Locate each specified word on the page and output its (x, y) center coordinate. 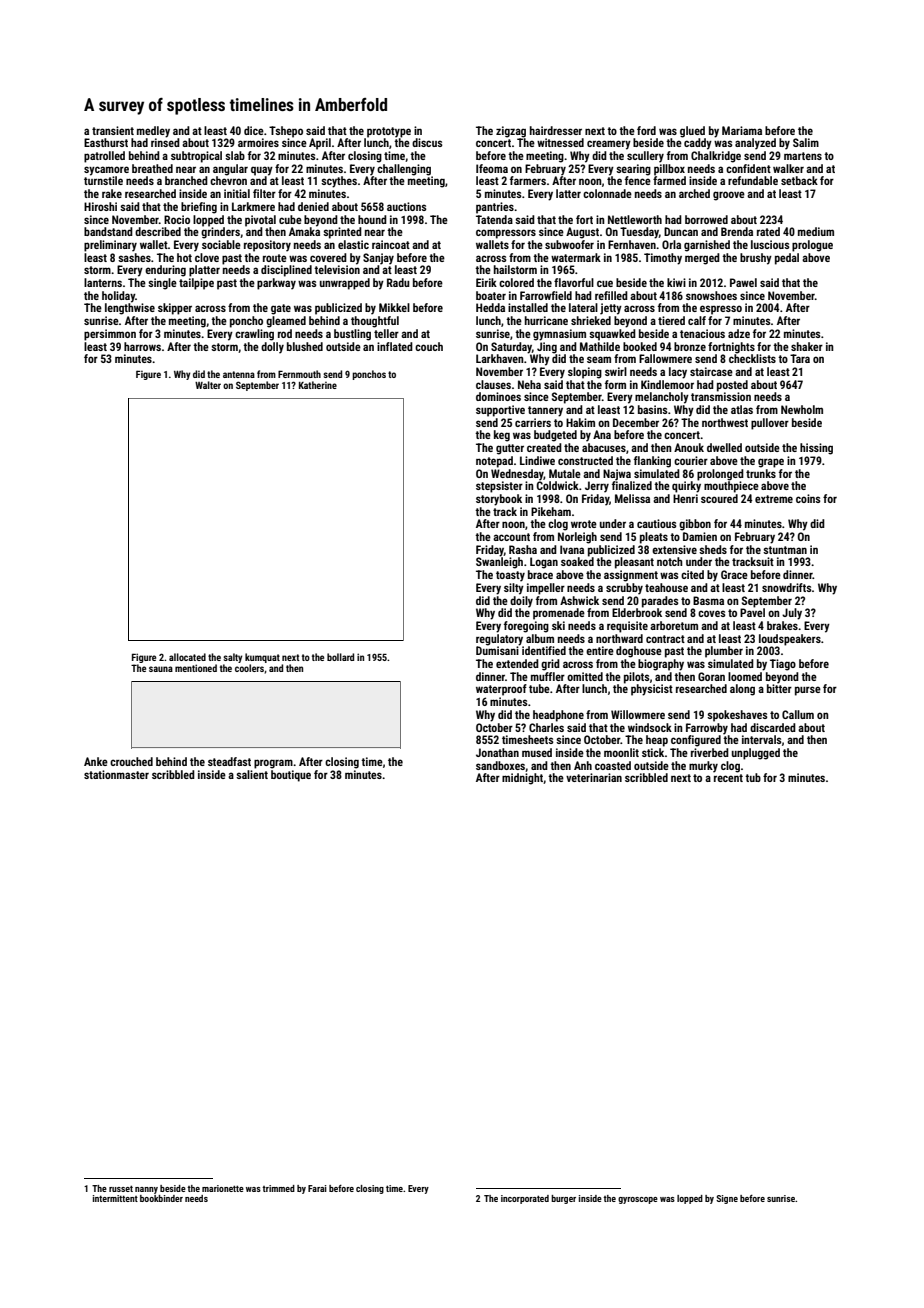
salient (252, 774)
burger (563, 1199)
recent (728, 778)
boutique (291, 776)
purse (808, 691)
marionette (223, 1188)
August (582, 233)
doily (521, 602)
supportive (500, 411)
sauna (161, 669)
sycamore (106, 171)
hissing (816, 449)
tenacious (702, 333)
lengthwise (130, 309)
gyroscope (638, 1200)
